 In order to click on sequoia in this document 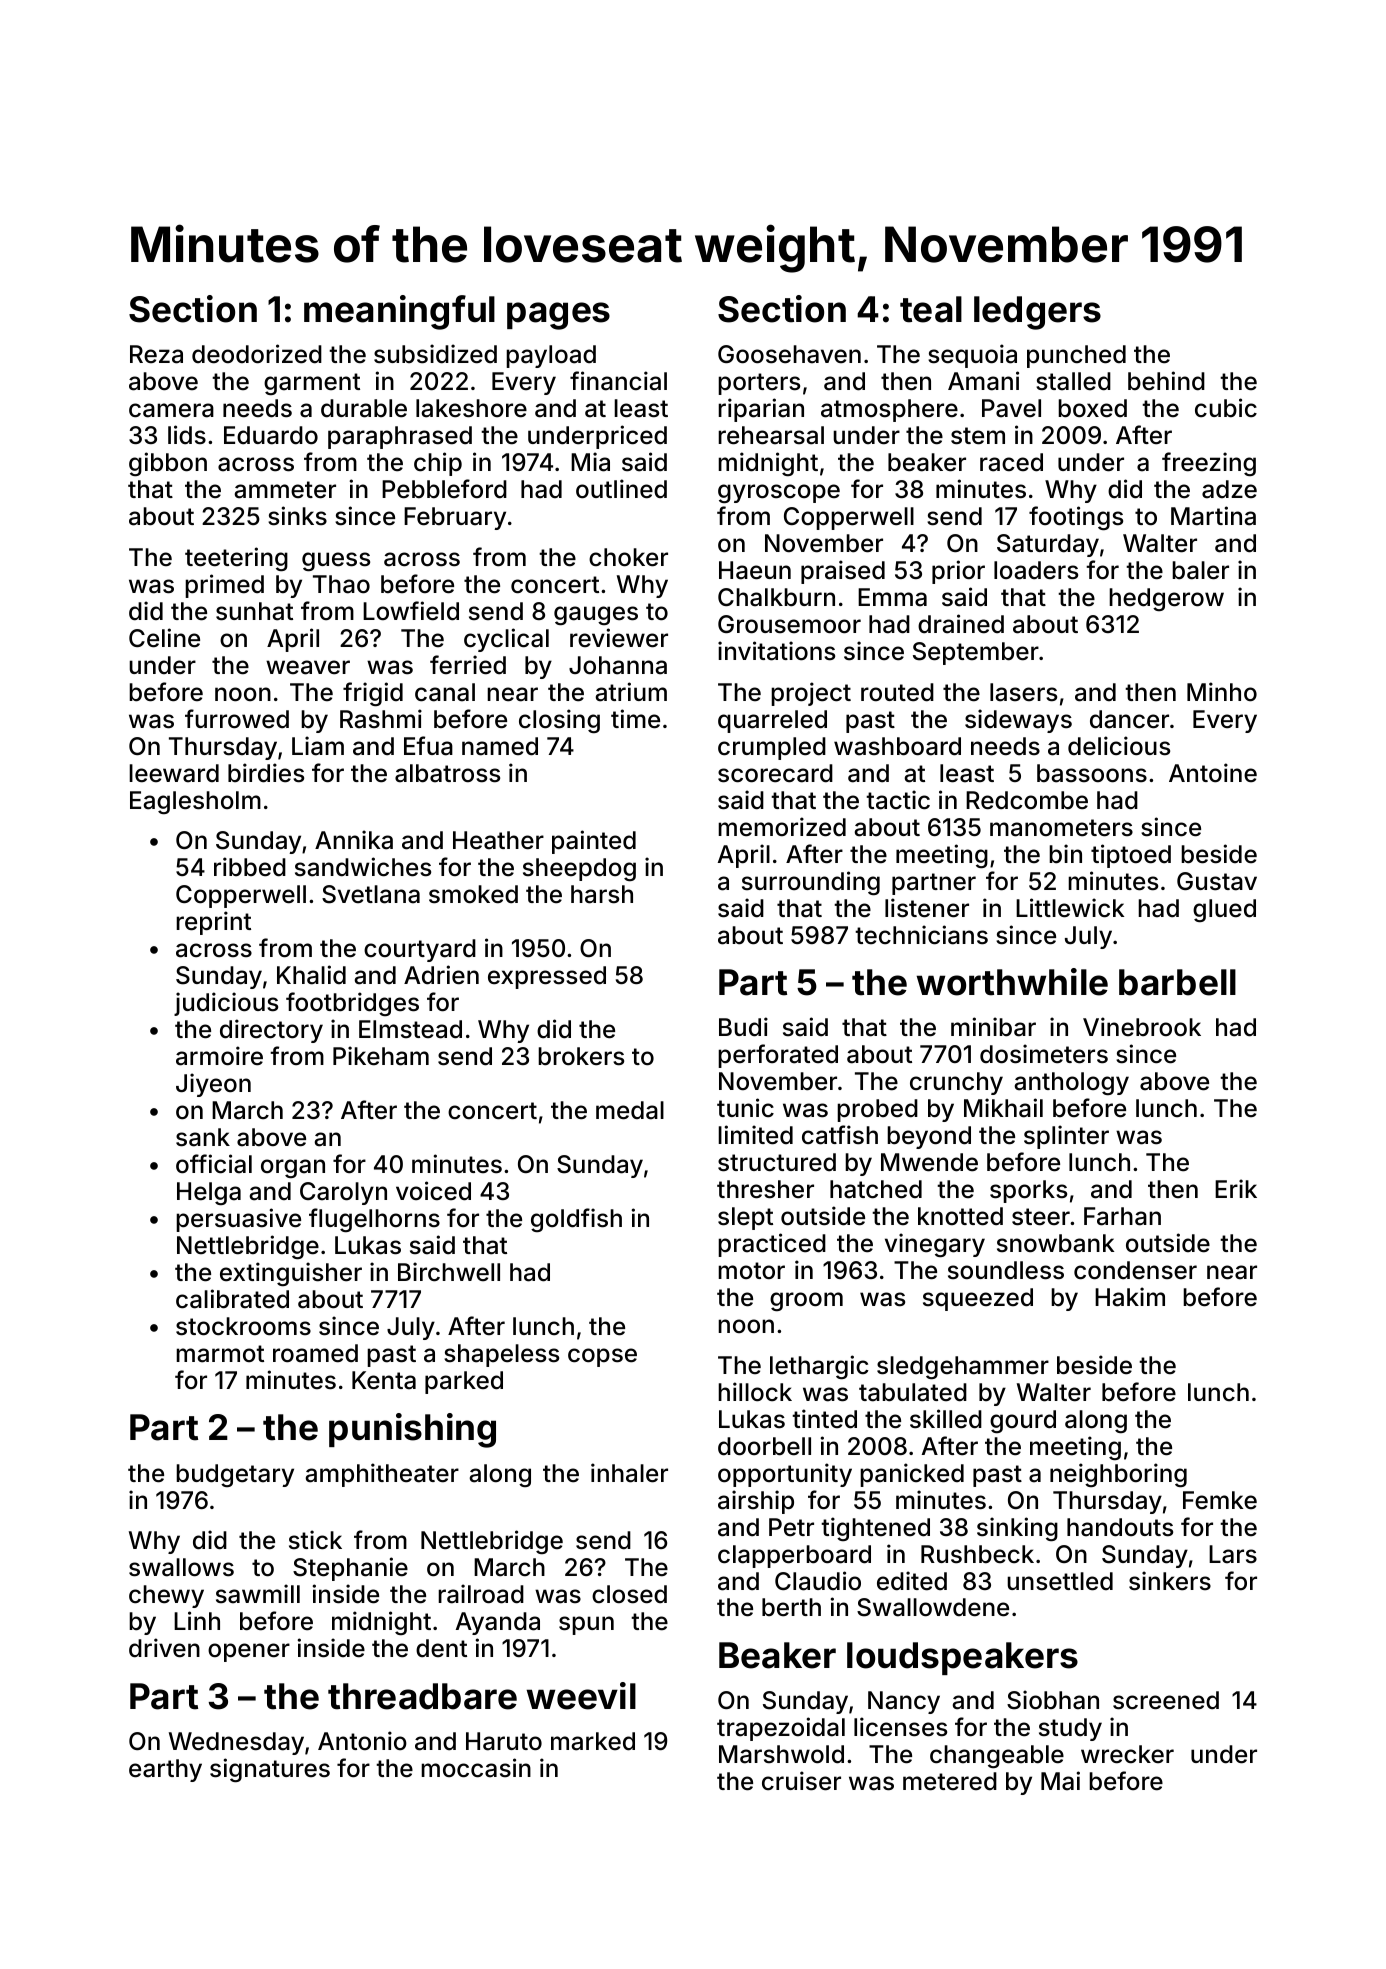, I will do `click(972, 356)`.
